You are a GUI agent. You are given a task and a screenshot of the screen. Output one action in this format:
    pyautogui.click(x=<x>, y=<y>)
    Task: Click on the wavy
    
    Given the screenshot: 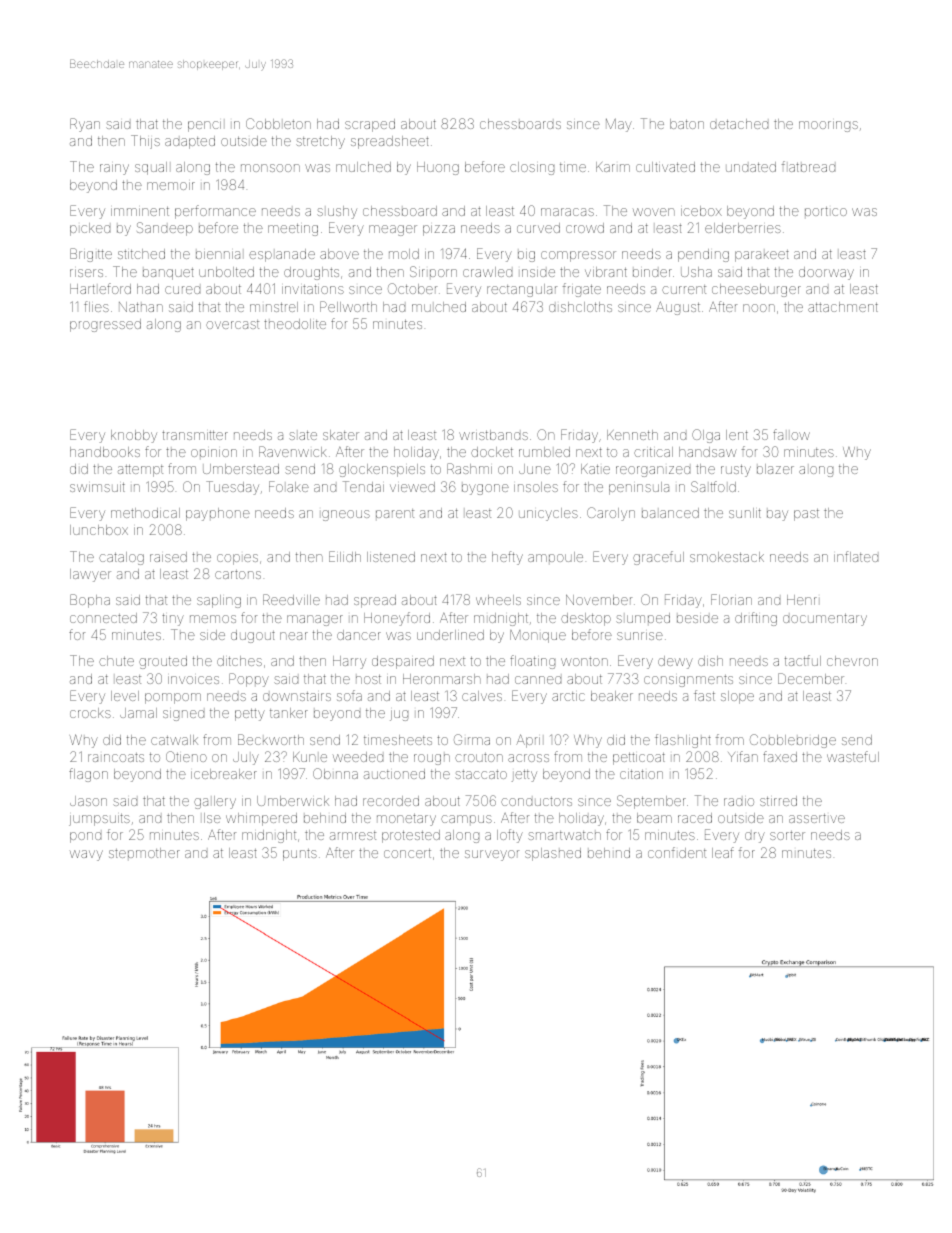 What is the action you would take?
    pyautogui.click(x=86, y=855)
